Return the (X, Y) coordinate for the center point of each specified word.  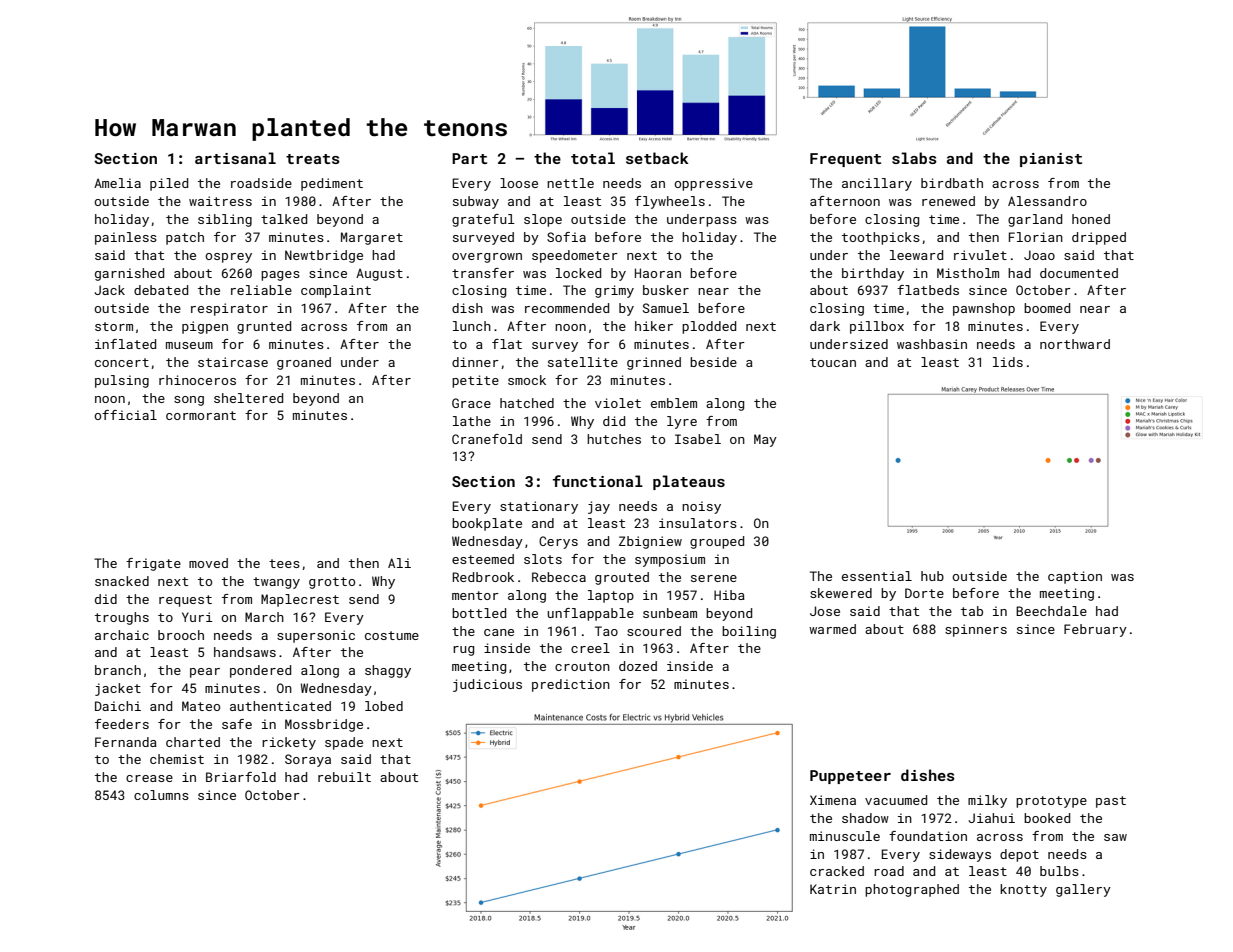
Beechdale (1051, 611)
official (125, 415)
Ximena (833, 800)
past (1111, 802)
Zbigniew (650, 542)
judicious (487, 685)
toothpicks (881, 238)
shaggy (388, 671)
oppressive (713, 184)
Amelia (117, 183)
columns (161, 795)
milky (987, 801)
